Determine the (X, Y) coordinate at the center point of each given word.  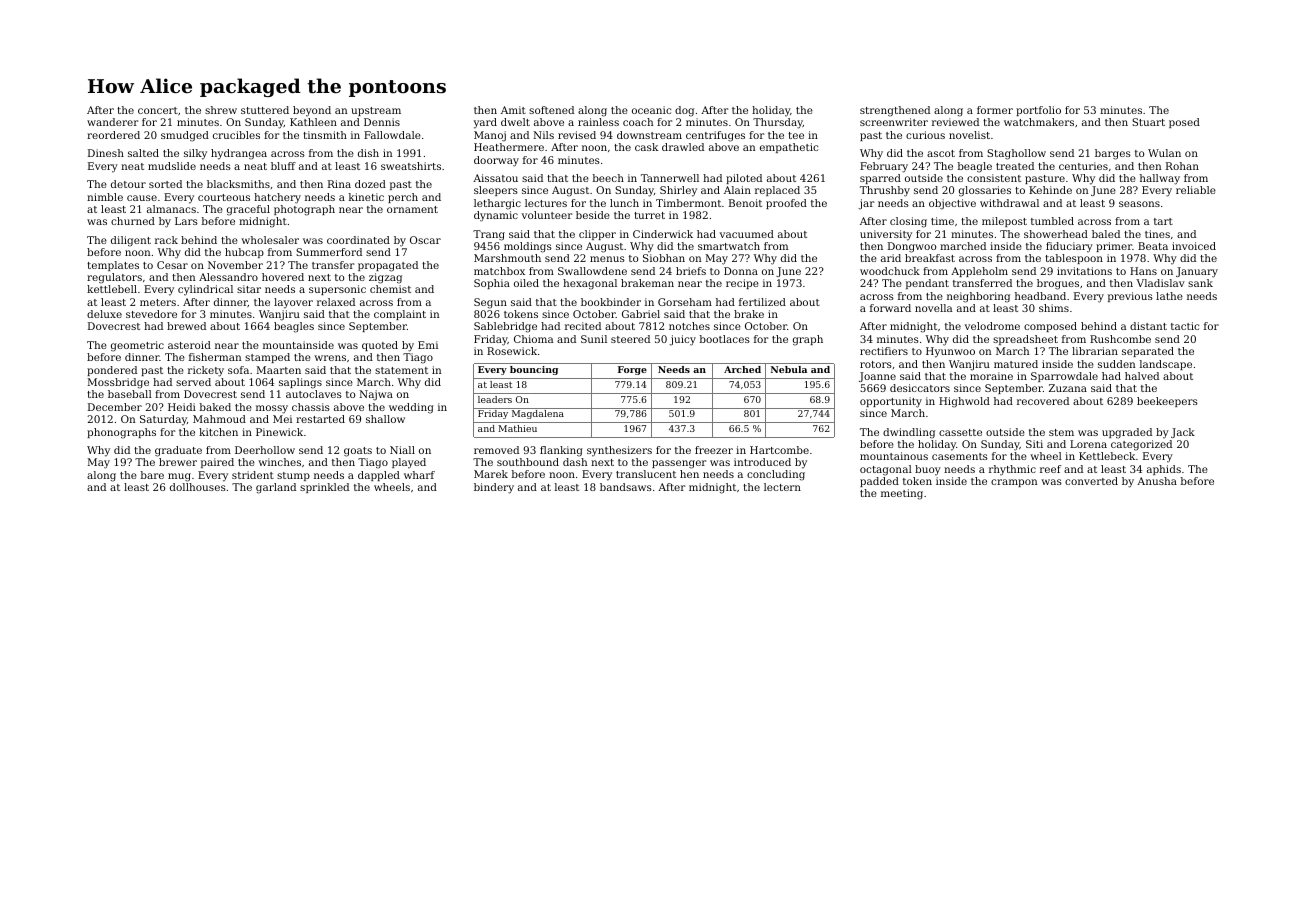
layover (293, 303)
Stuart (1148, 122)
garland (276, 488)
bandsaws (626, 487)
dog (684, 111)
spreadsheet (1025, 340)
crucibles (236, 135)
